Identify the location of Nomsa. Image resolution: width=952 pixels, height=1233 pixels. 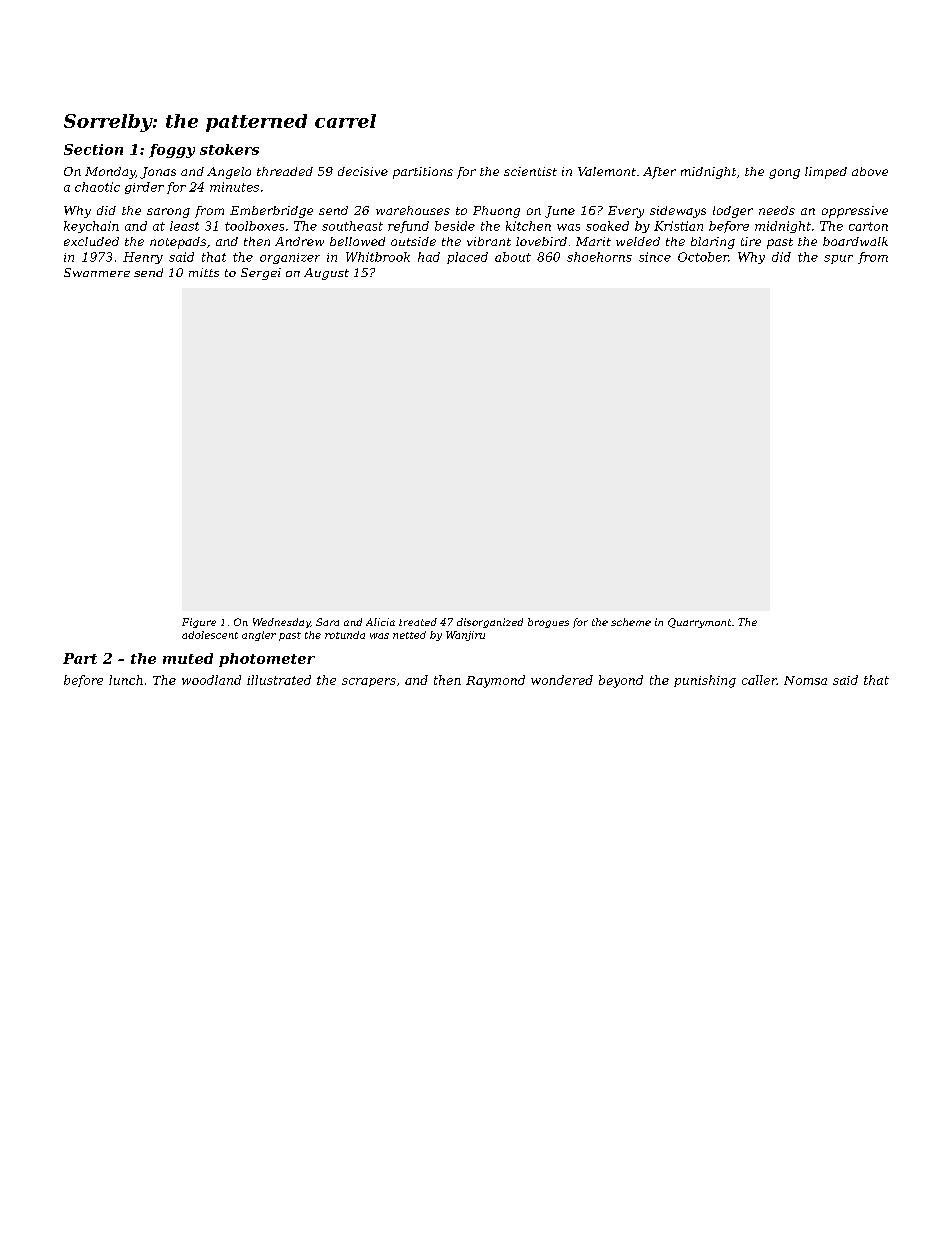
(805, 680).
